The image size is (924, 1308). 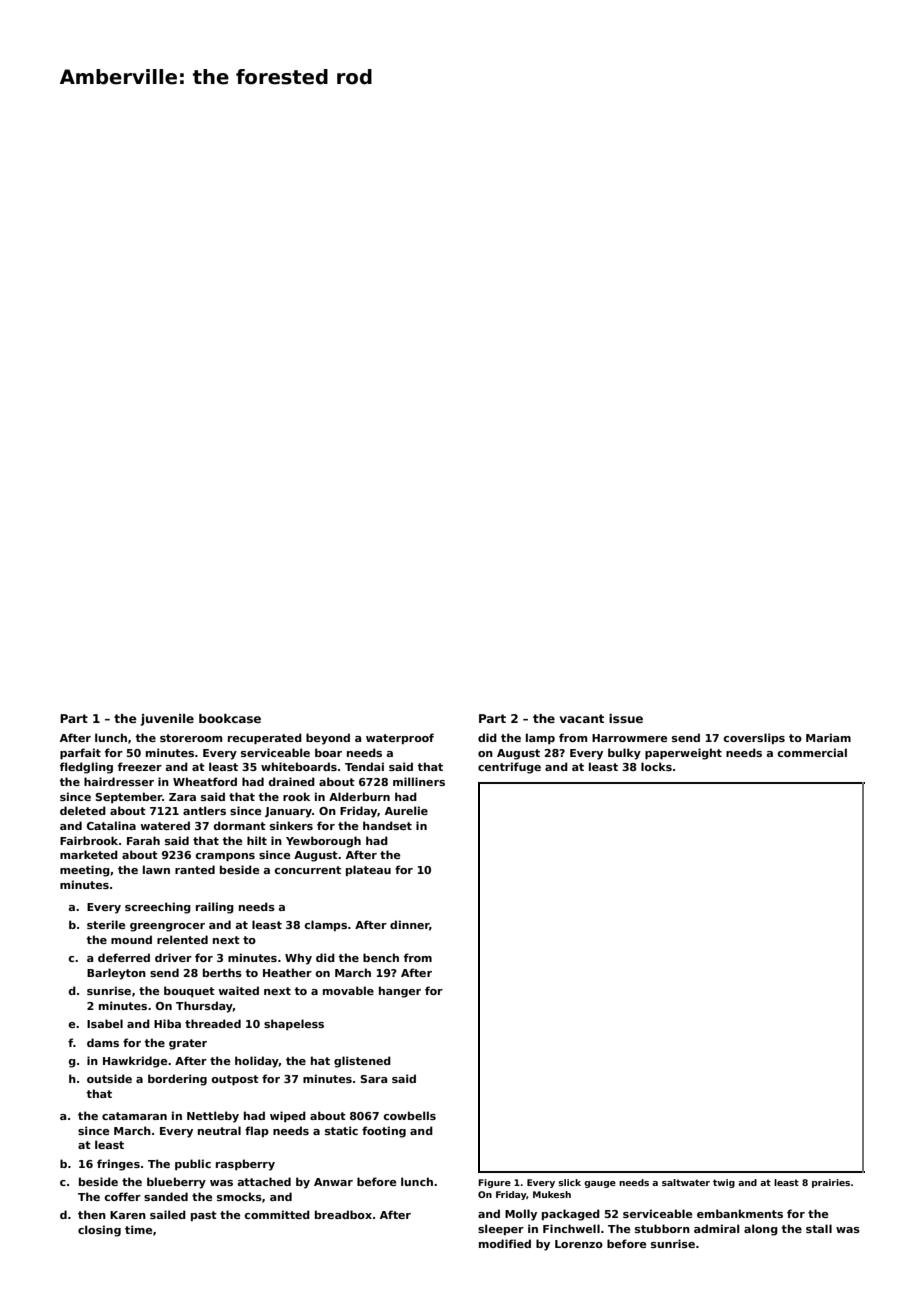 I want to click on waterproof, so click(x=400, y=738).
